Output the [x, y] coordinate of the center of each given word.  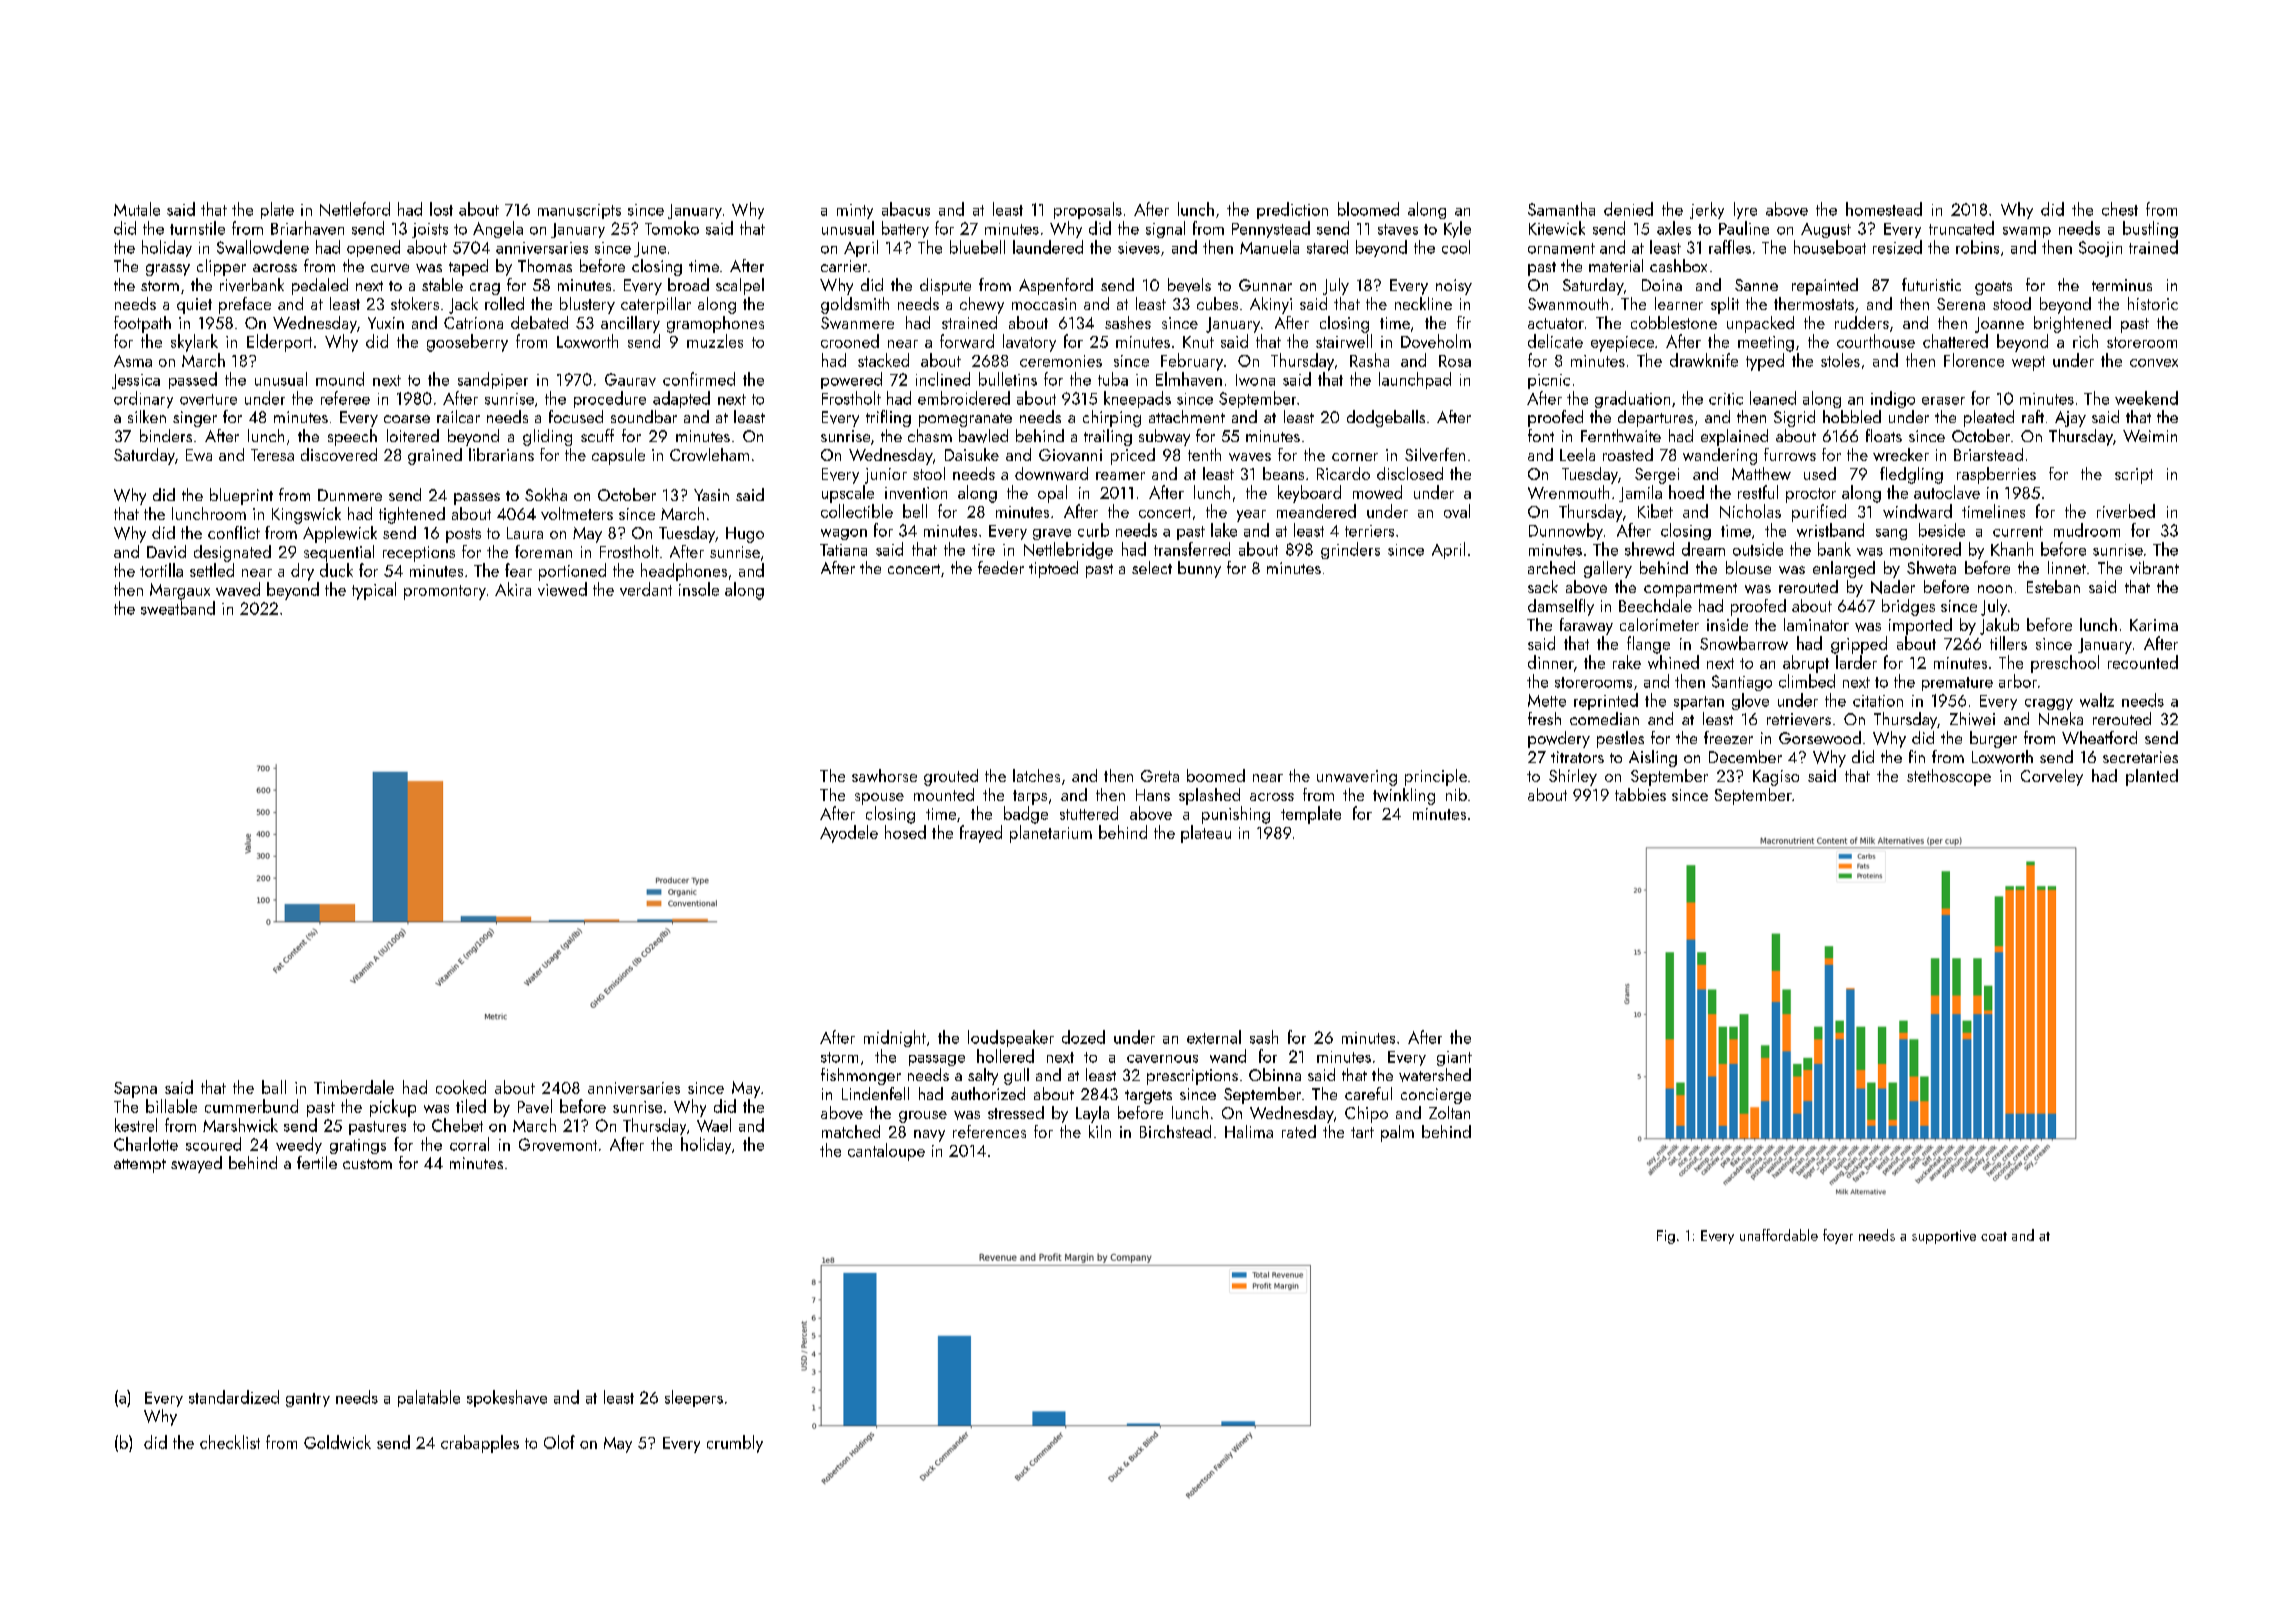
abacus [906, 209]
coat [1994, 1236]
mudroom [2087, 530]
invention [916, 493]
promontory [445, 592]
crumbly [735, 1444]
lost [441, 209]
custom [367, 1164]
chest [2120, 209]
